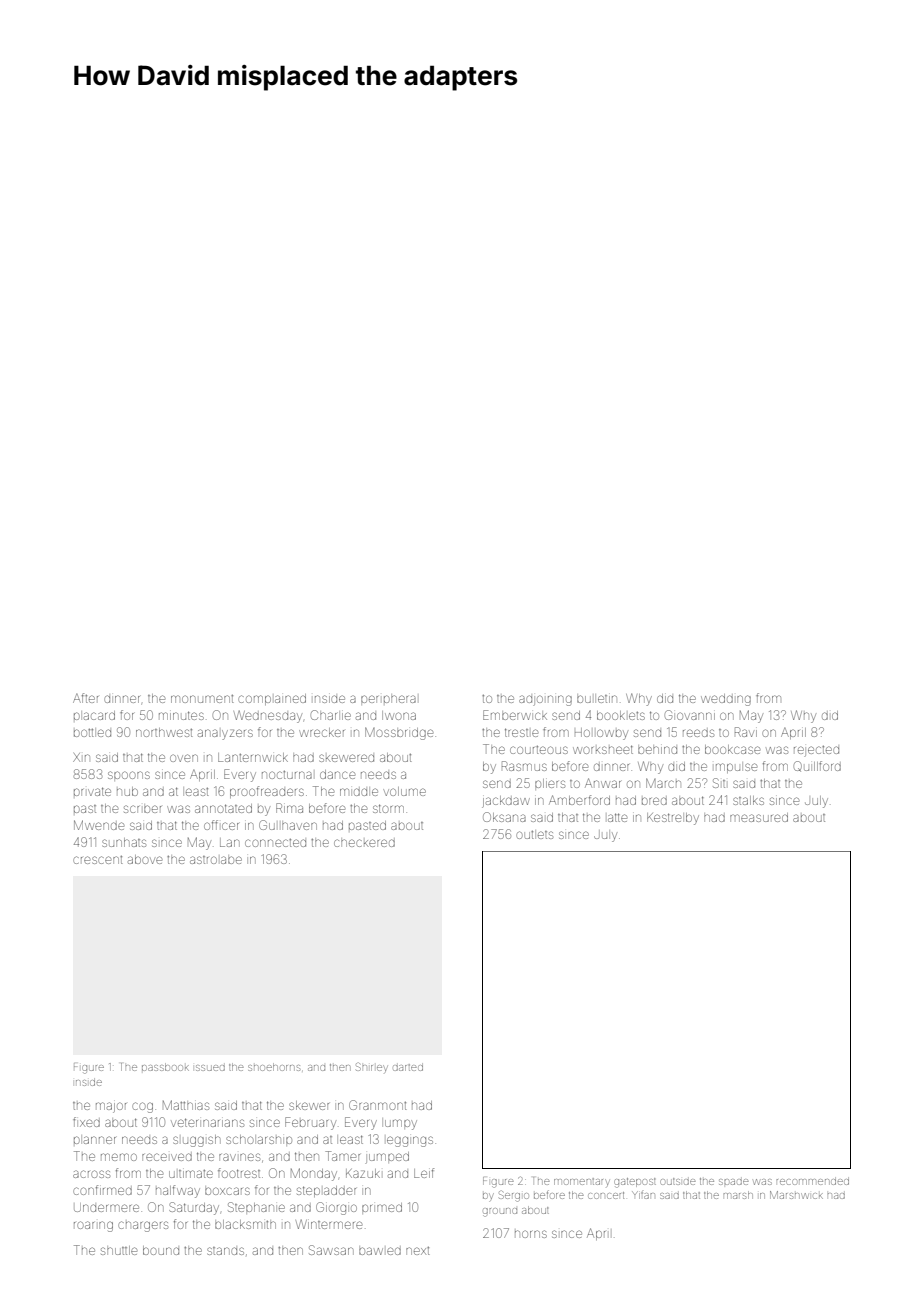 This image has height=1308, width=924. What do you see at coordinates (410, 1141) in the image?
I see `leggings` at bounding box center [410, 1141].
